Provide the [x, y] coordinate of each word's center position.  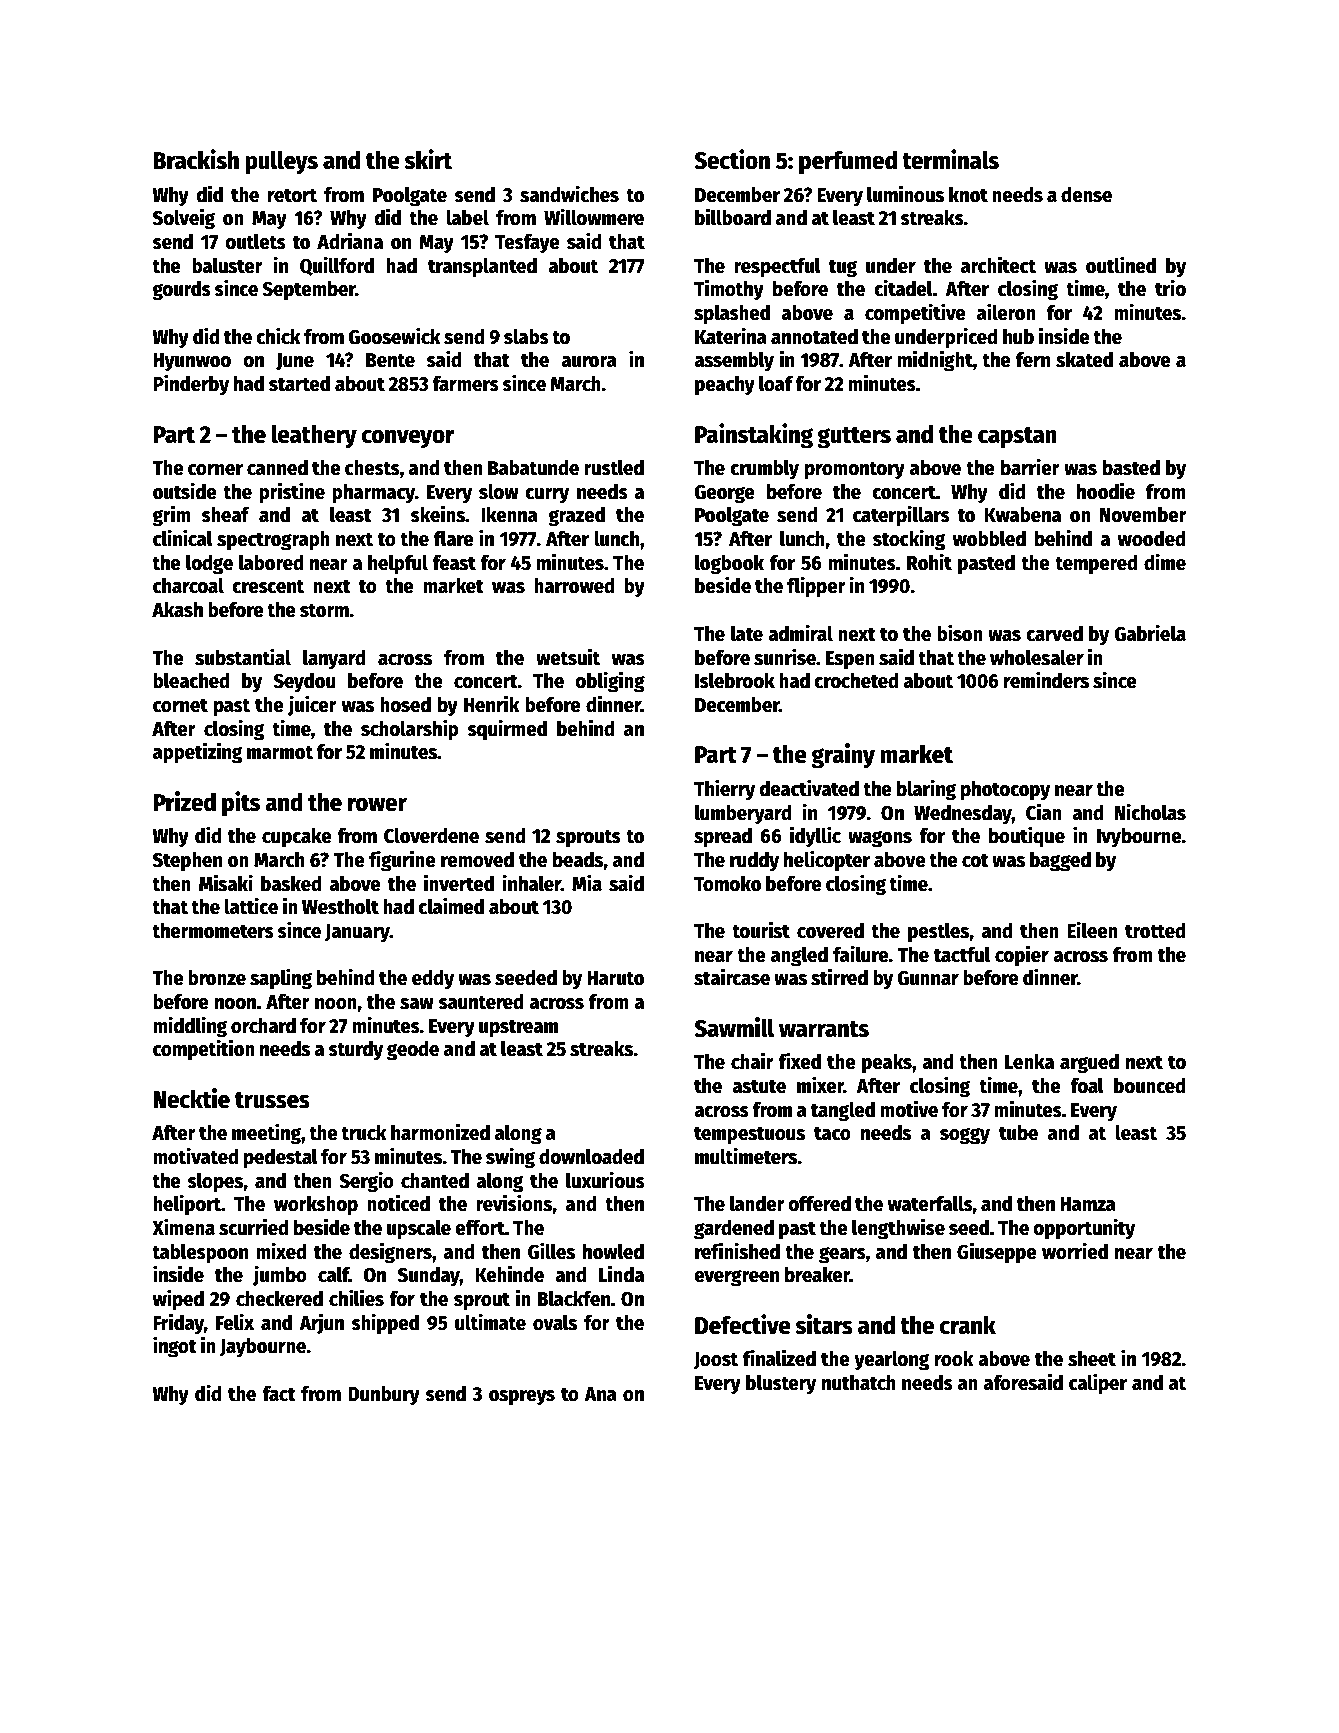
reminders [1046, 680]
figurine [402, 861]
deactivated [809, 788]
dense [1086, 195]
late [747, 633]
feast [454, 563]
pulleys [281, 162]
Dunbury [384, 1396]
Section [732, 159]
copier [1022, 956]
